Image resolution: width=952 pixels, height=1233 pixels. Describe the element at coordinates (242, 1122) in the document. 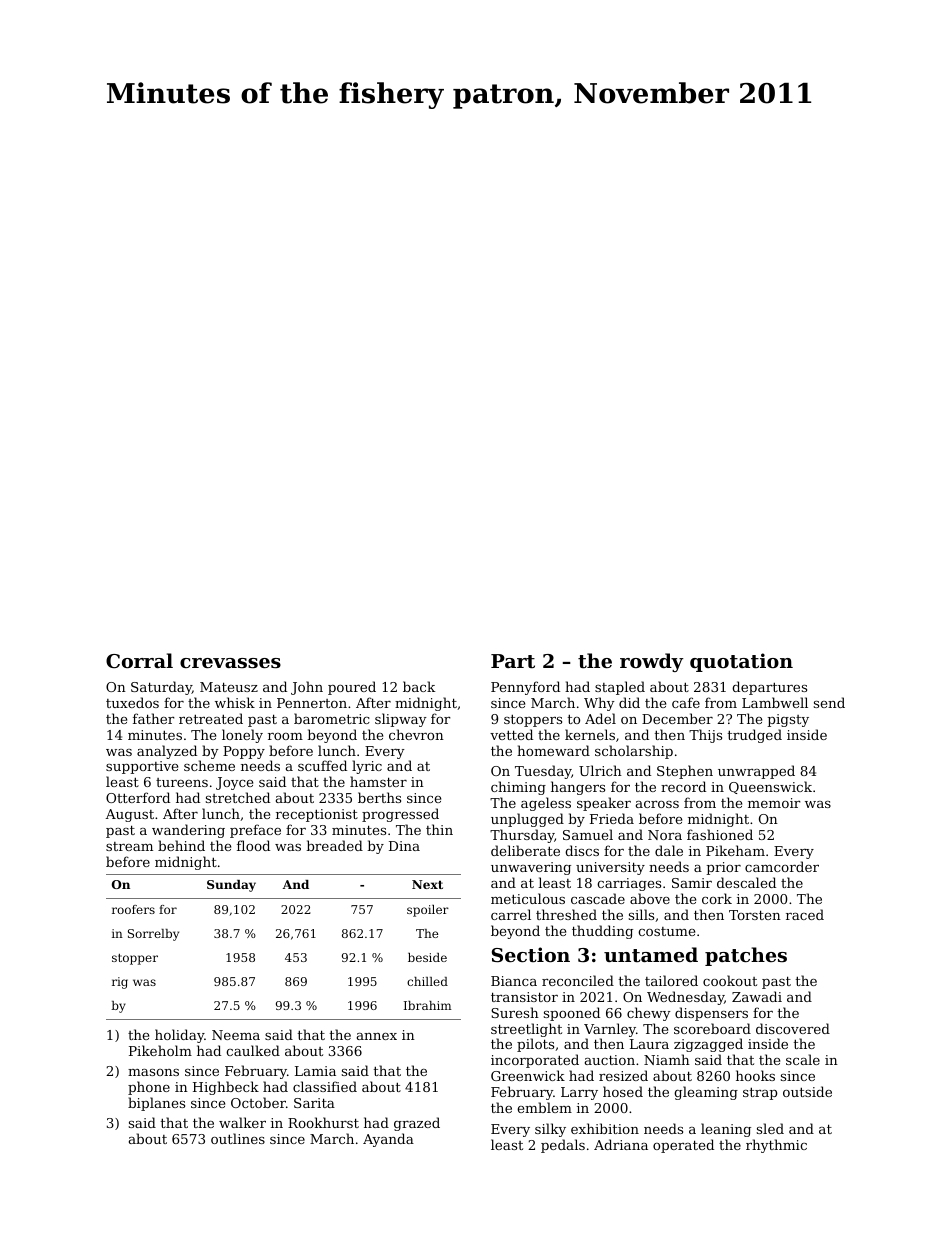

I see `walker` at that location.
